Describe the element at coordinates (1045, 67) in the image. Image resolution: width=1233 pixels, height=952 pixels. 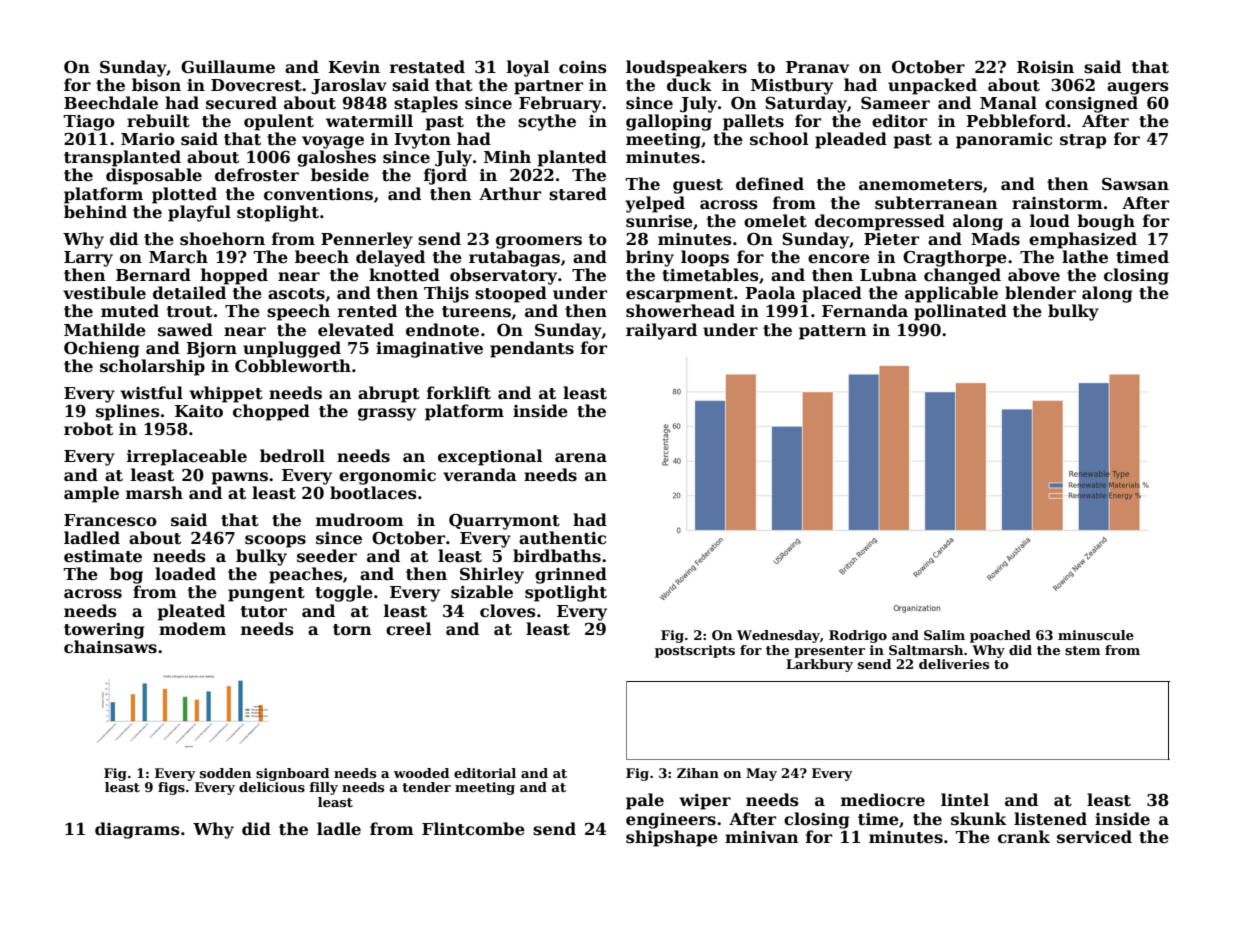
I see `Roisin` at that location.
